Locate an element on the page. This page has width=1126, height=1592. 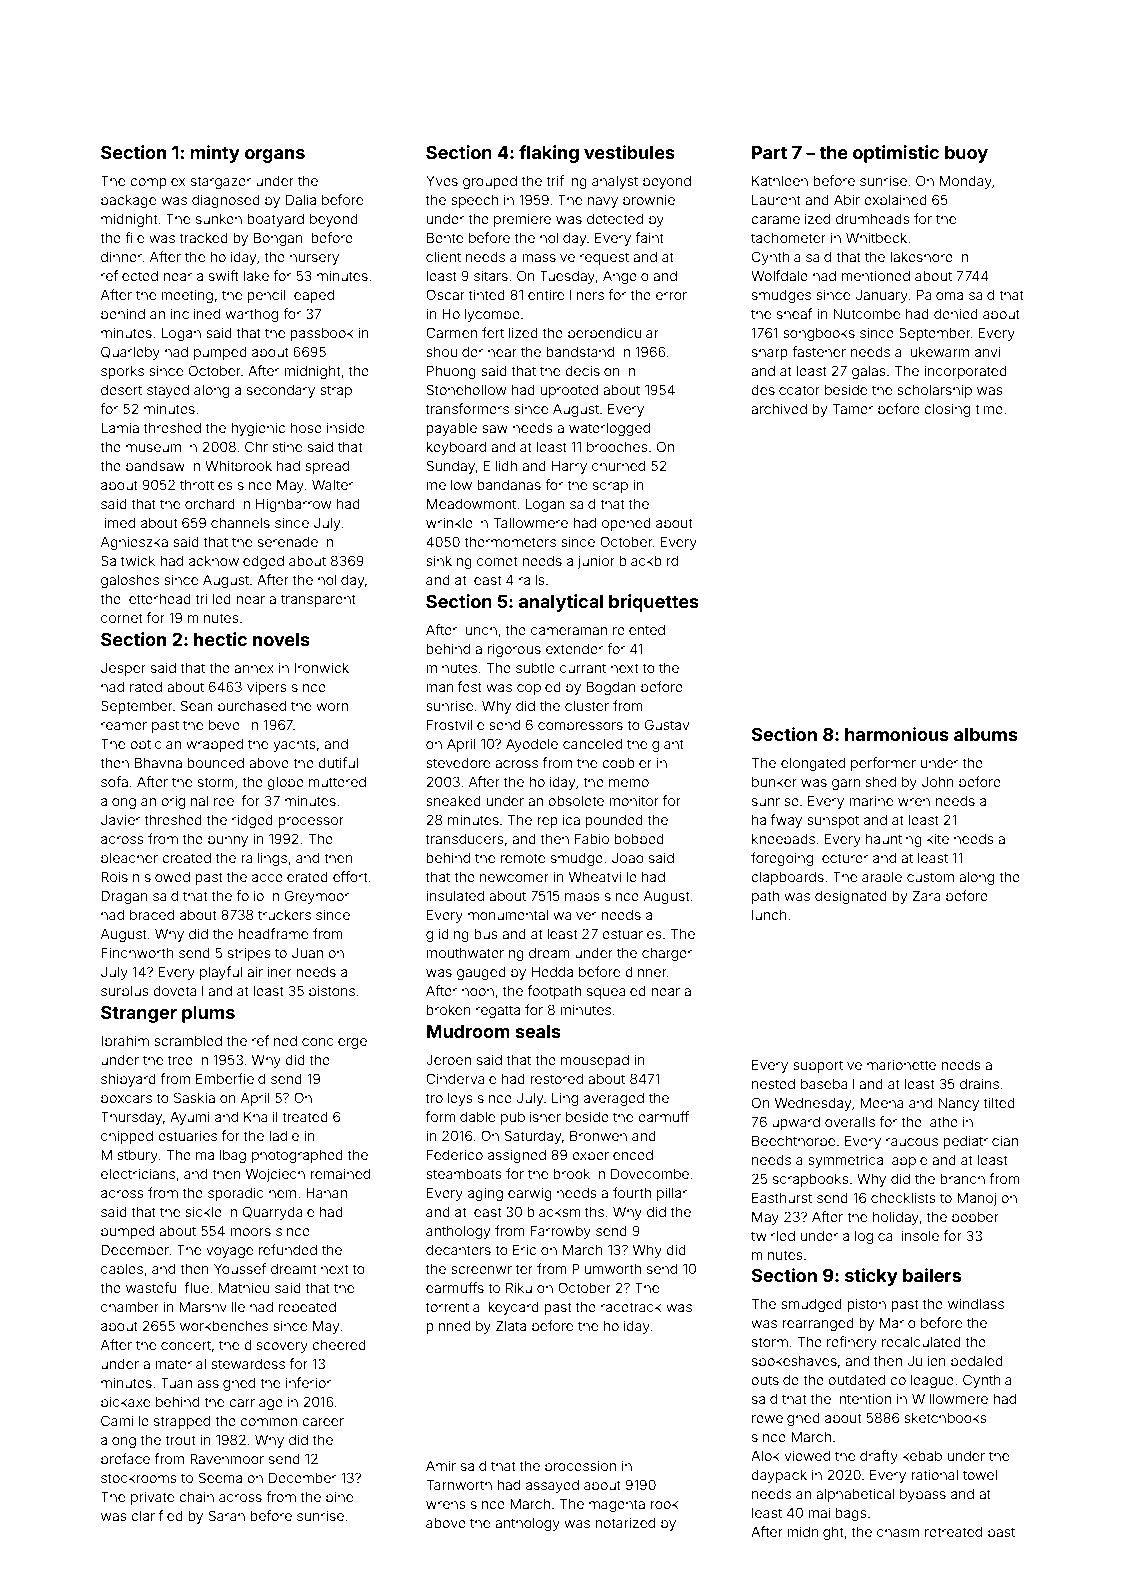
Paloma is located at coordinates (940, 294).
